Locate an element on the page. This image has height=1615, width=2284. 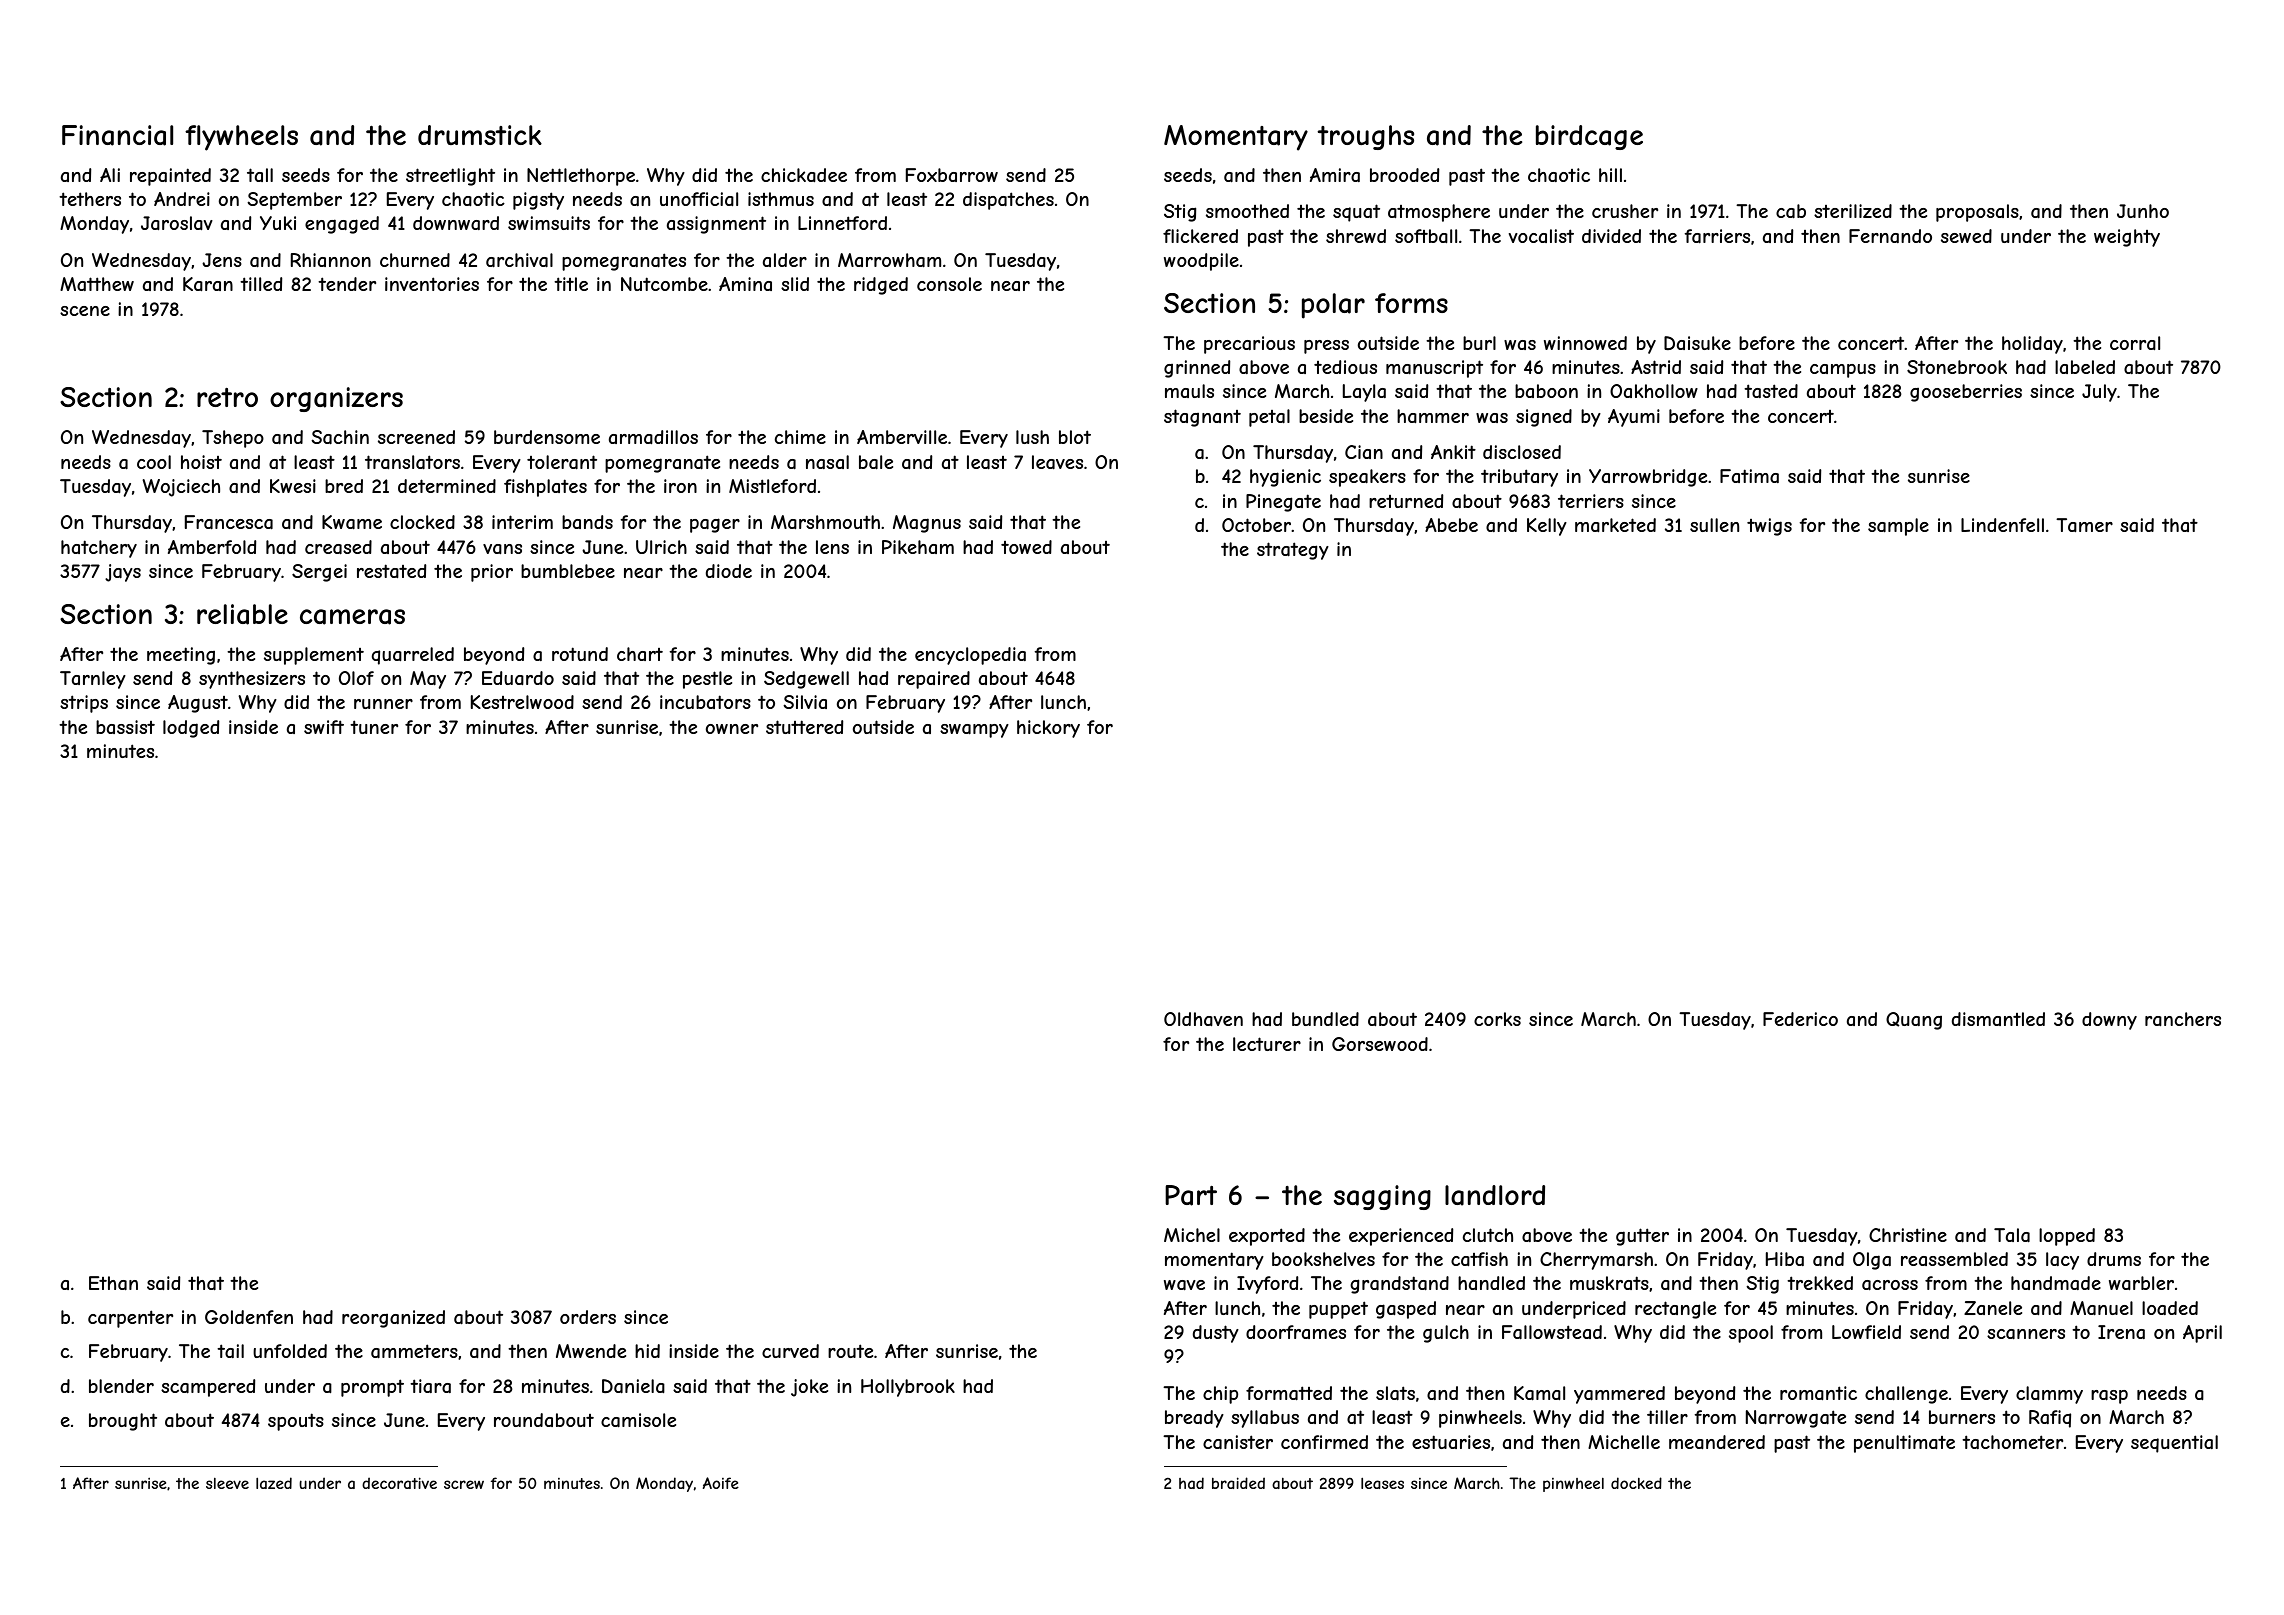
owner is located at coordinates (732, 729).
